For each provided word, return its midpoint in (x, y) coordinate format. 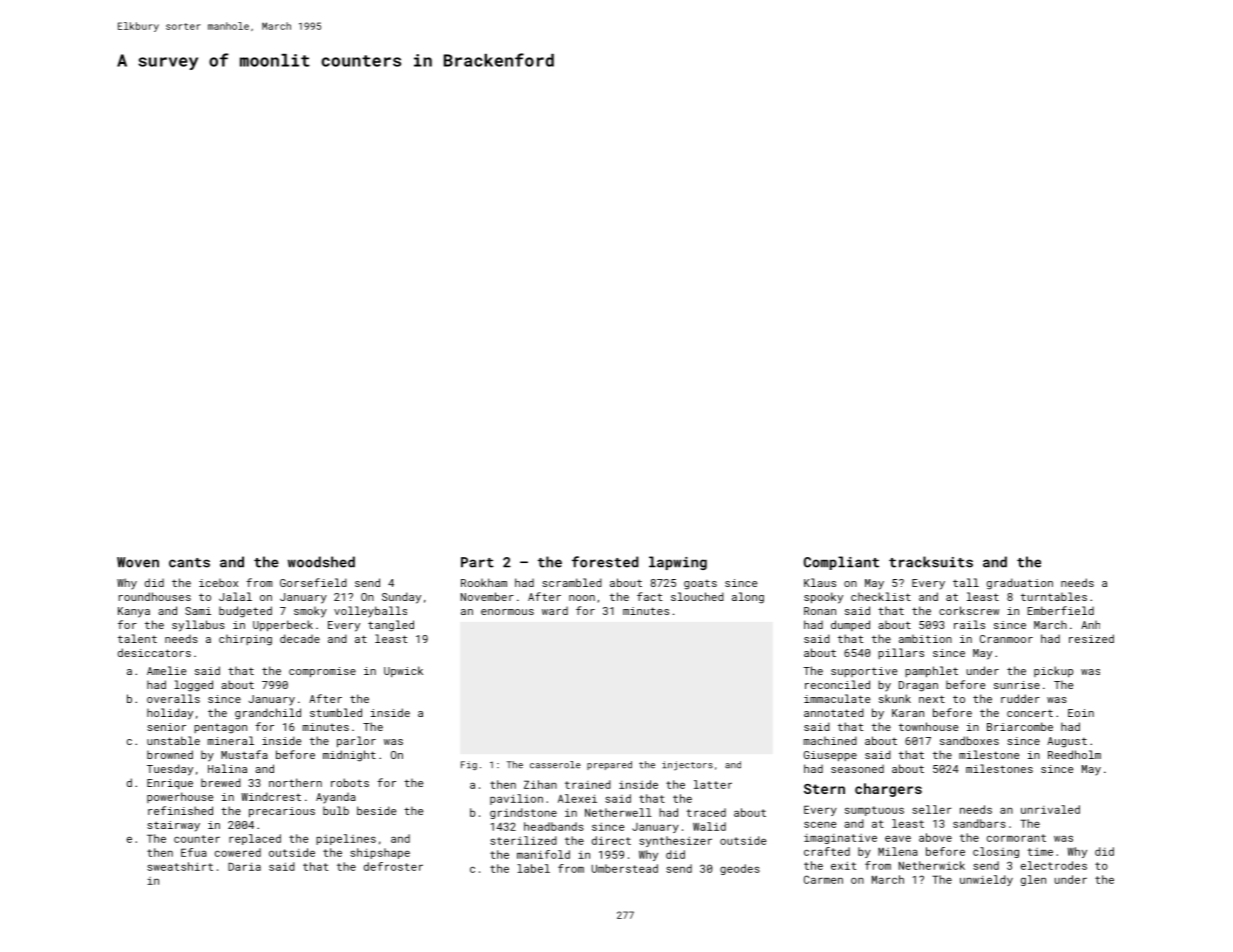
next (932, 699)
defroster (393, 866)
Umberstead (625, 868)
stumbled (336, 712)
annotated (834, 712)
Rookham (484, 582)
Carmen (823, 879)
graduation (1020, 584)
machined (830, 740)
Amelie (166, 670)
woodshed (321, 562)
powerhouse (180, 797)
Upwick (403, 671)
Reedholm (1074, 754)
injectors (687, 766)
